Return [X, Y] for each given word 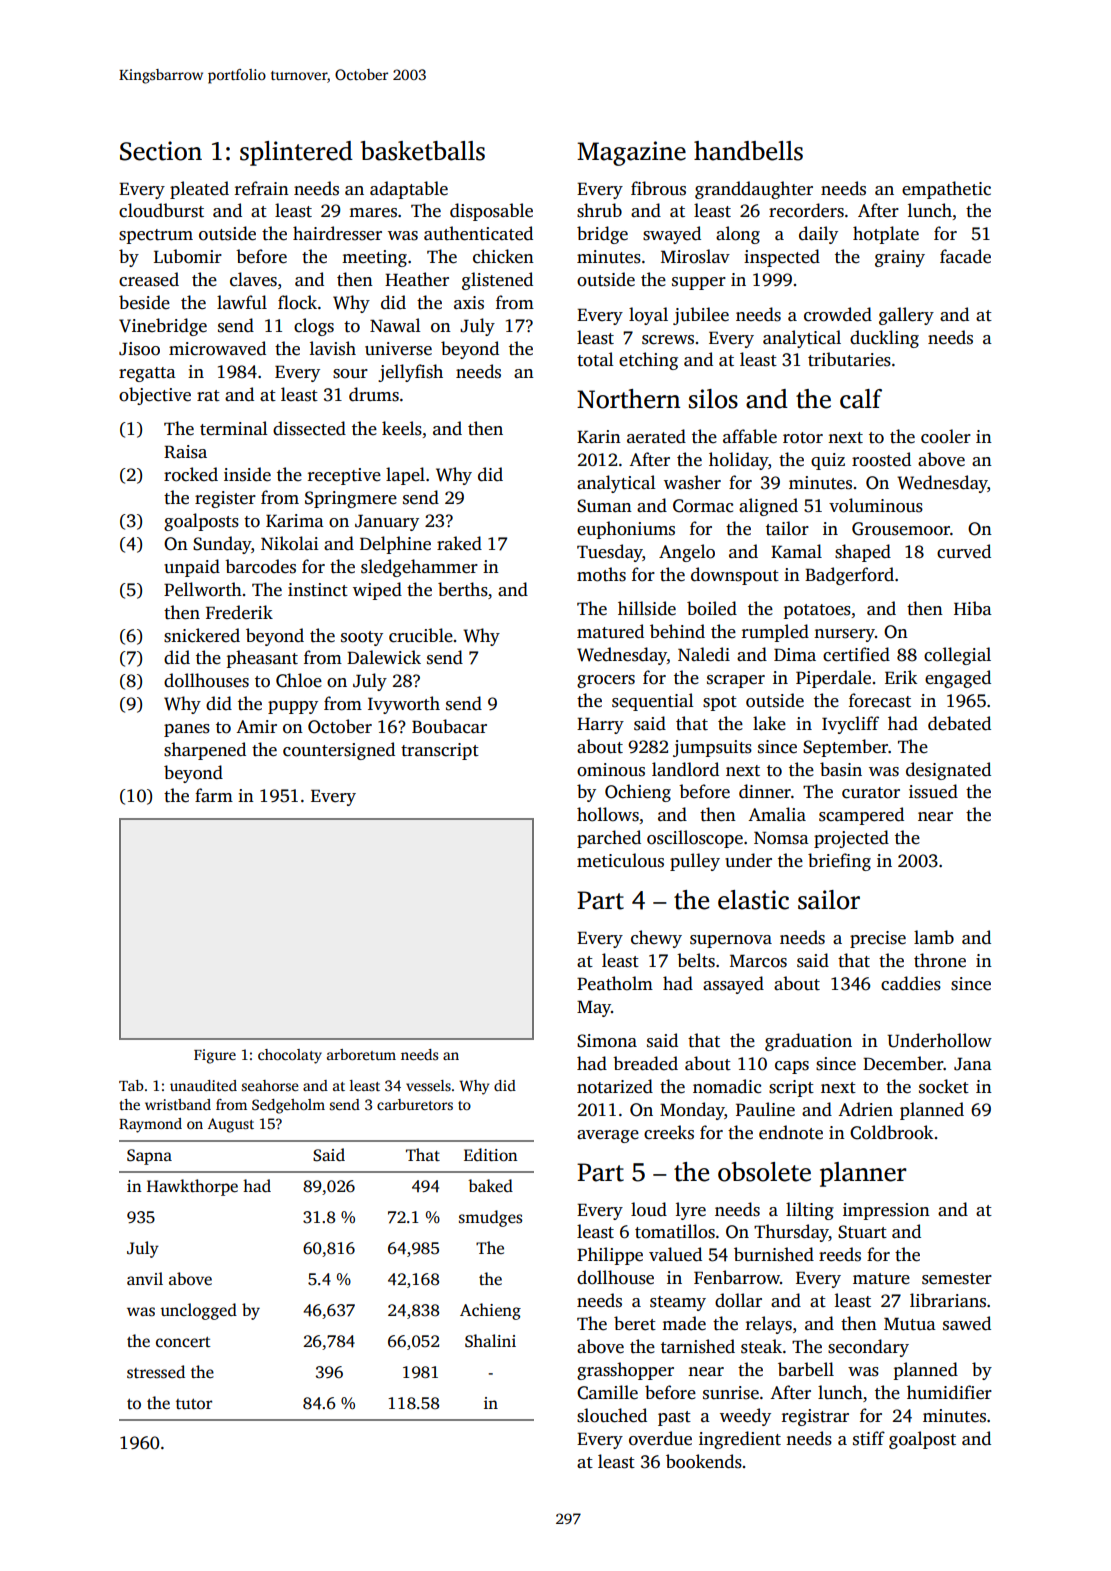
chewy [656, 939]
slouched [612, 1415]
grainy [900, 258]
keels [402, 428]
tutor [194, 1404]
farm [214, 795]
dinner [765, 791]
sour [350, 374]
